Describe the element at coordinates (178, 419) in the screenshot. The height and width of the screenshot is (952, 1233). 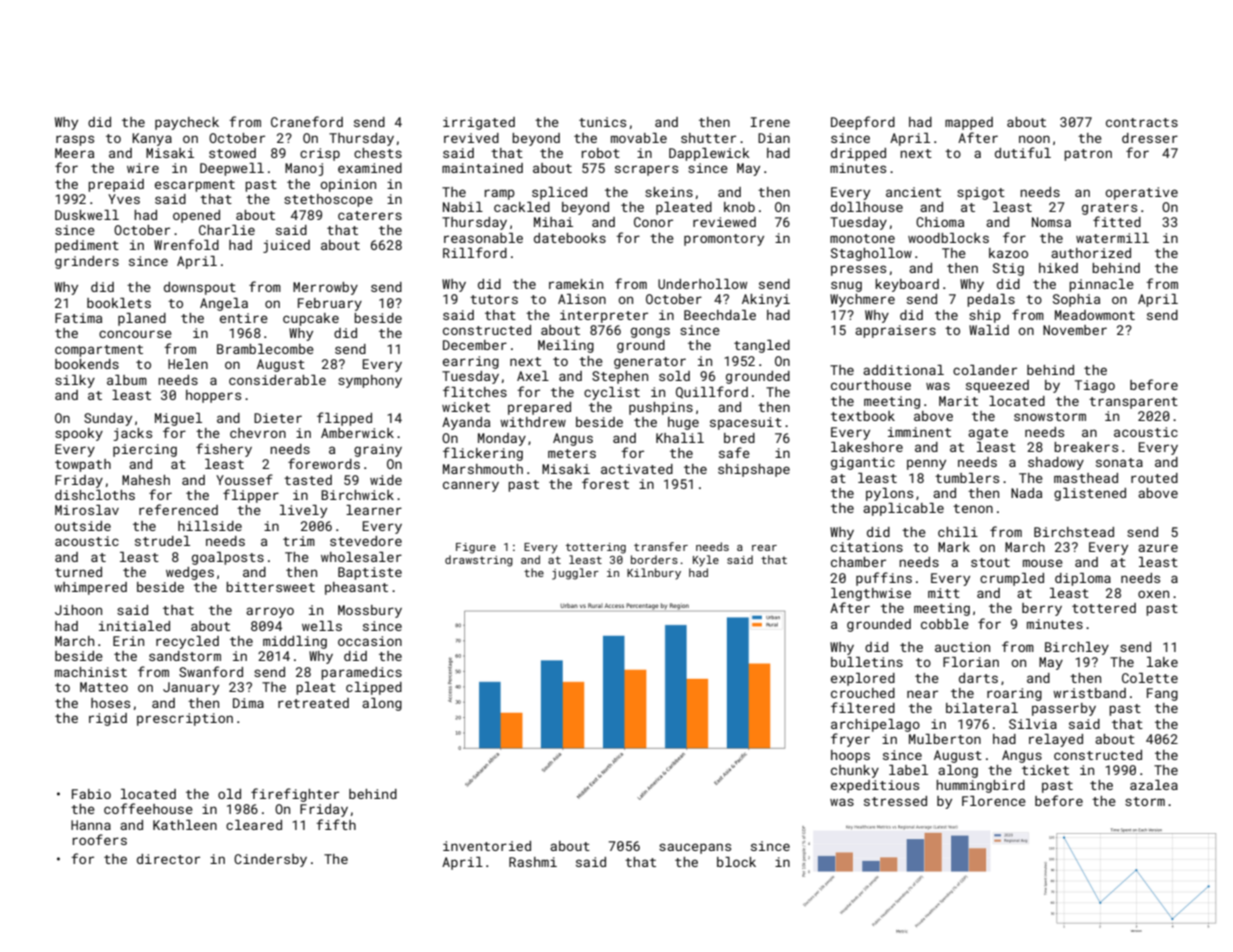
I see `Miguel` at that location.
